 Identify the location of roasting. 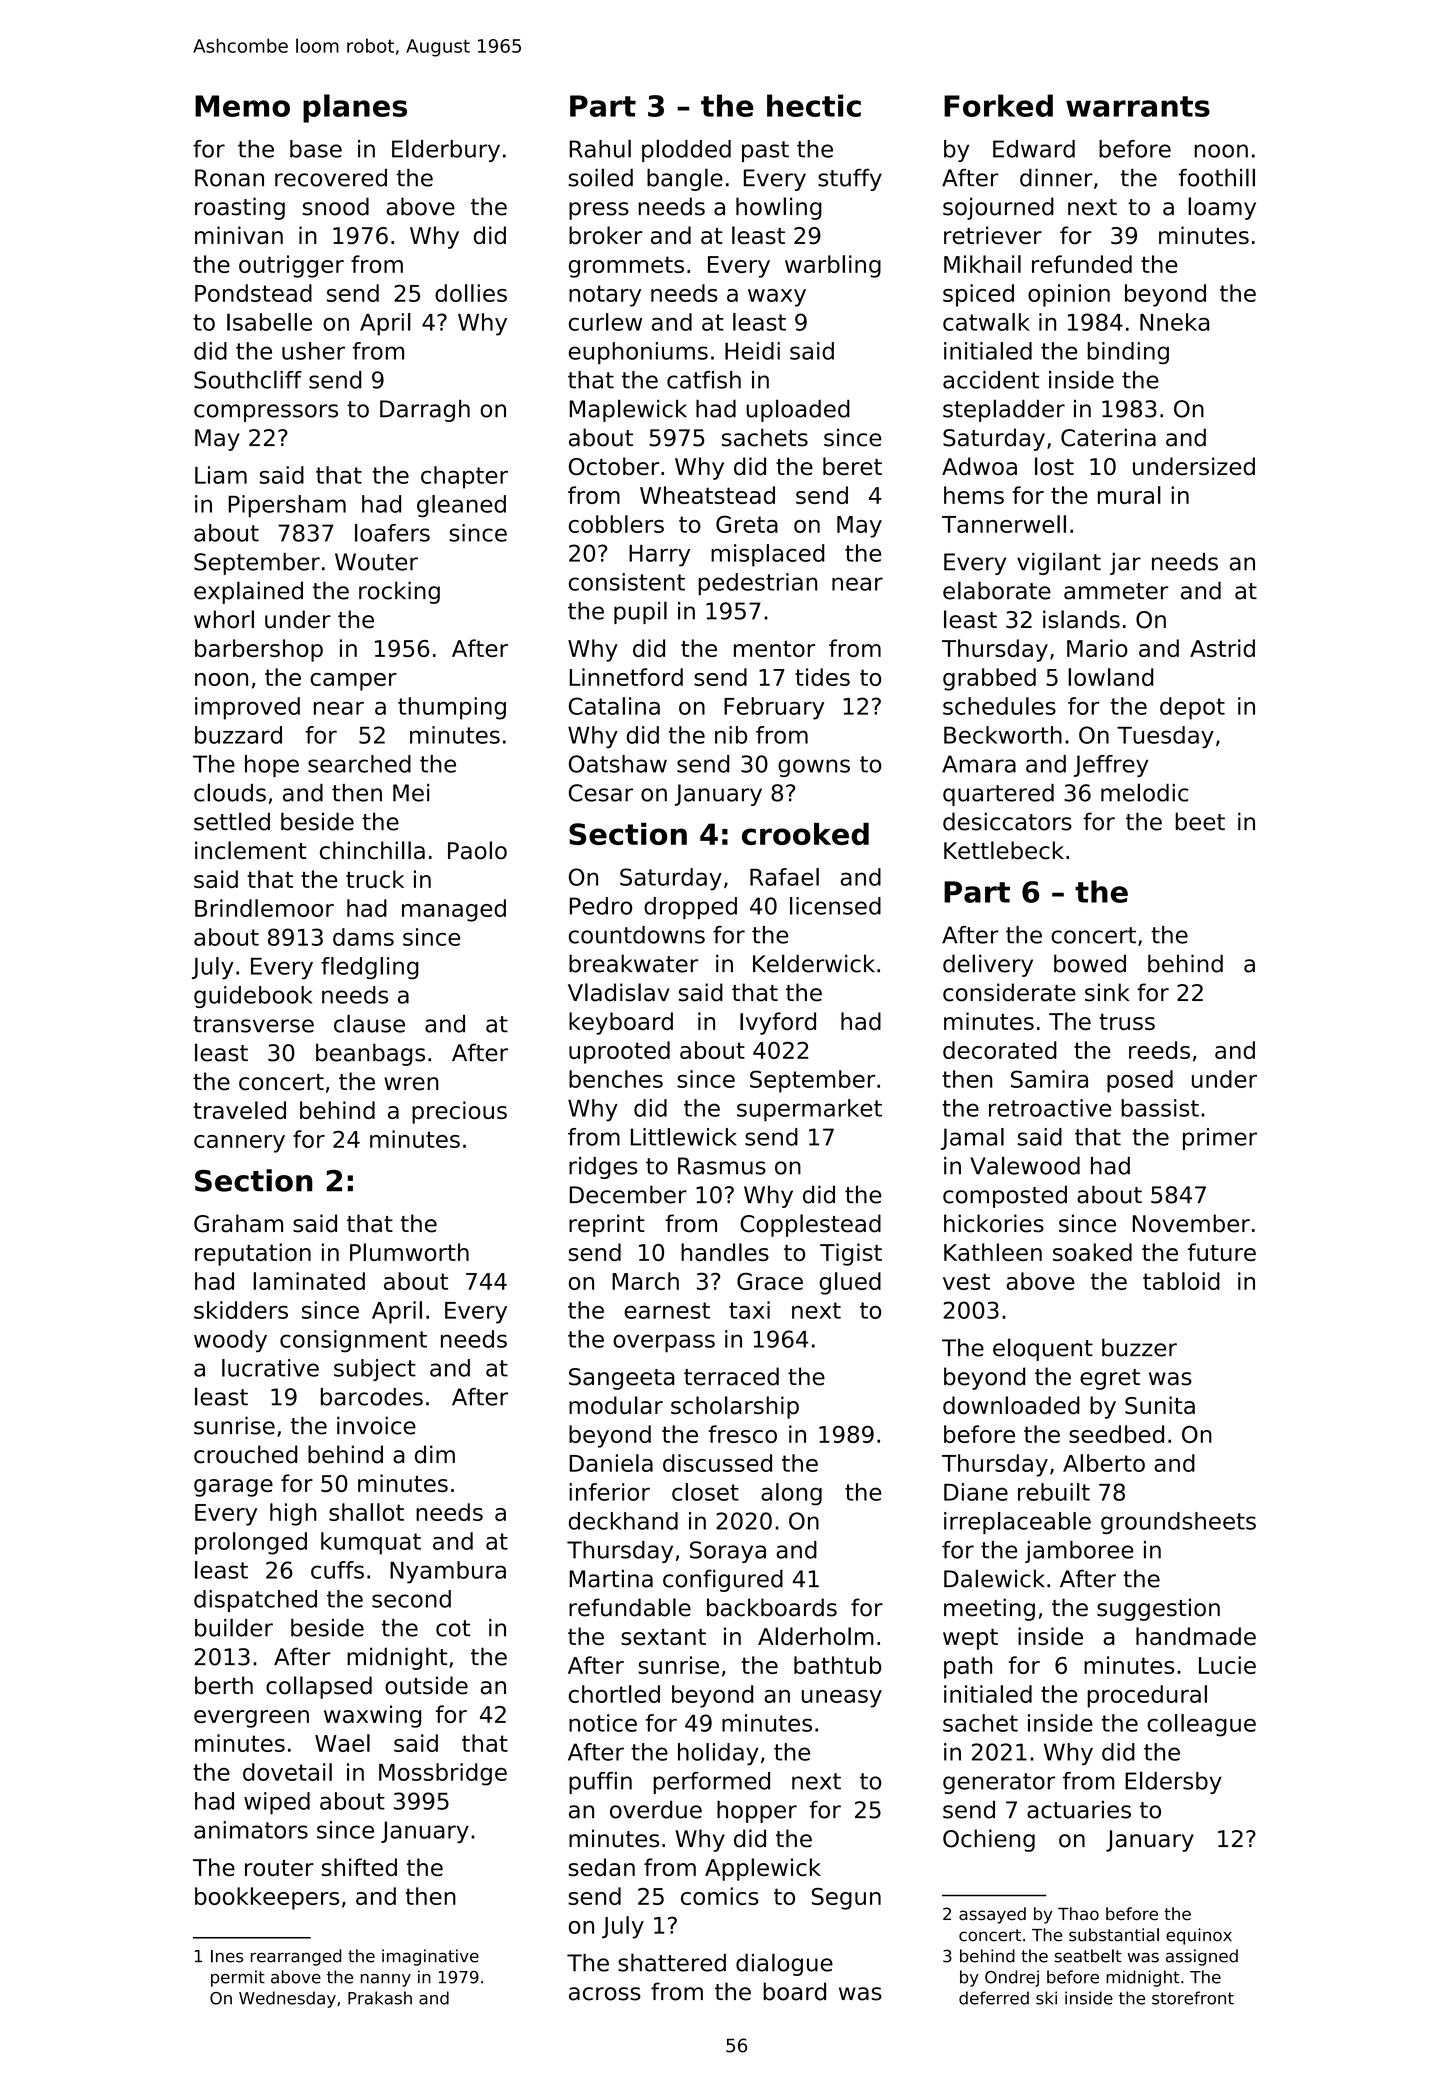
(240, 208).
